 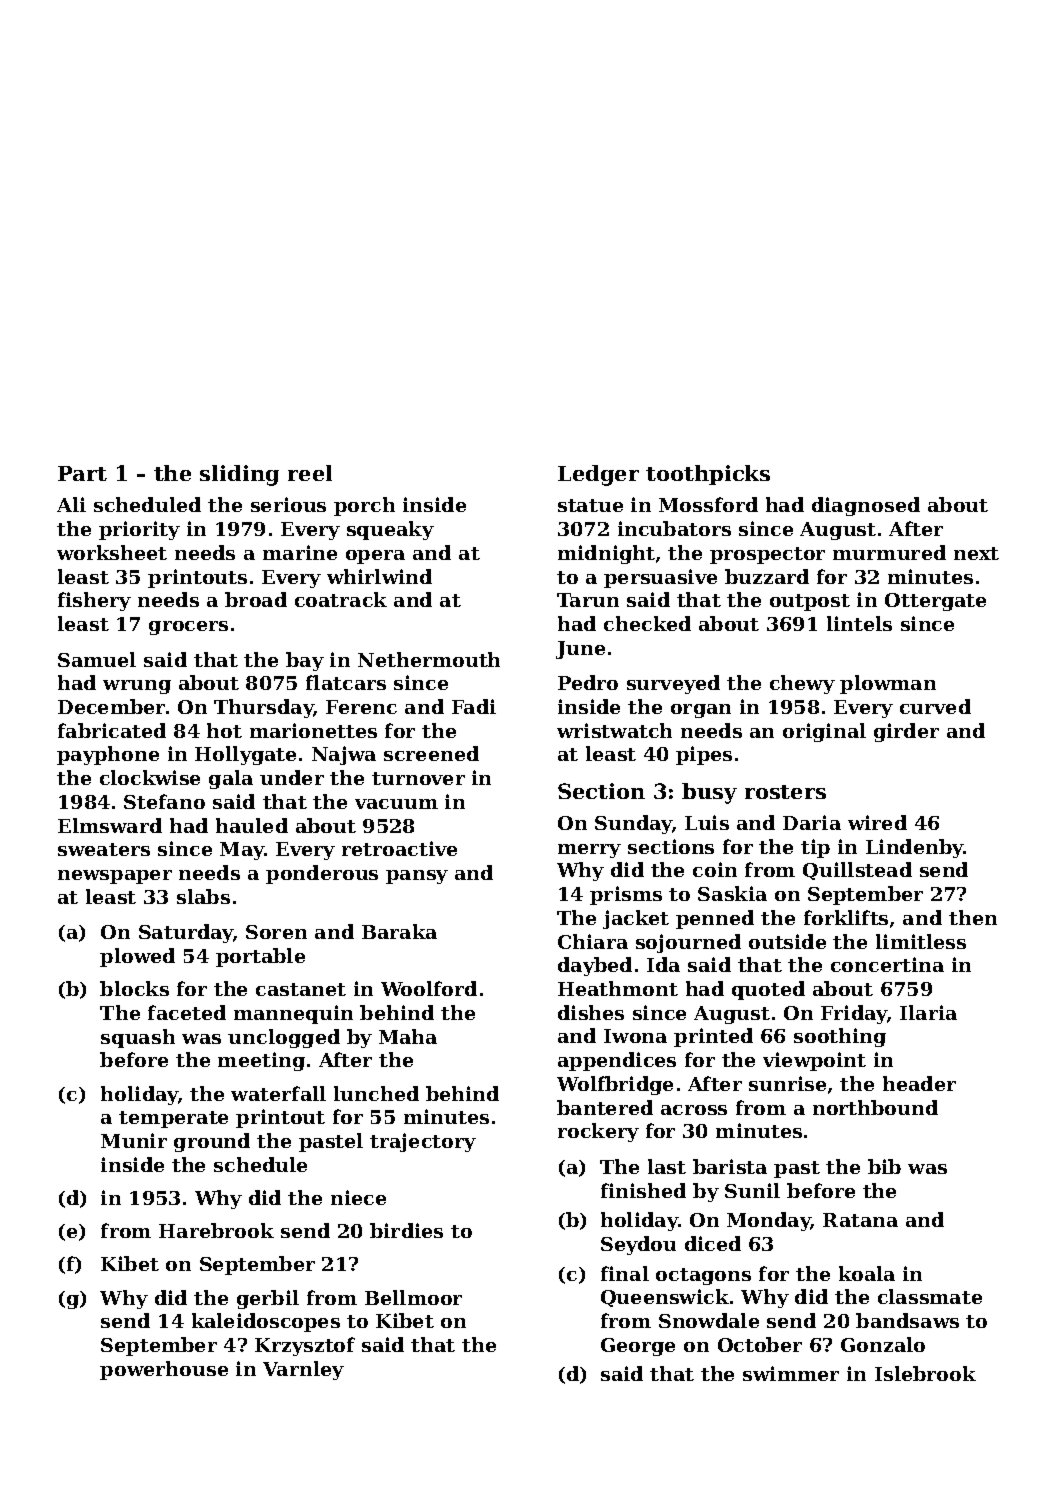 What do you see at coordinates (708, 475) in the screenshot?
I see `toothpicks` at bounding box center [708, 475].
